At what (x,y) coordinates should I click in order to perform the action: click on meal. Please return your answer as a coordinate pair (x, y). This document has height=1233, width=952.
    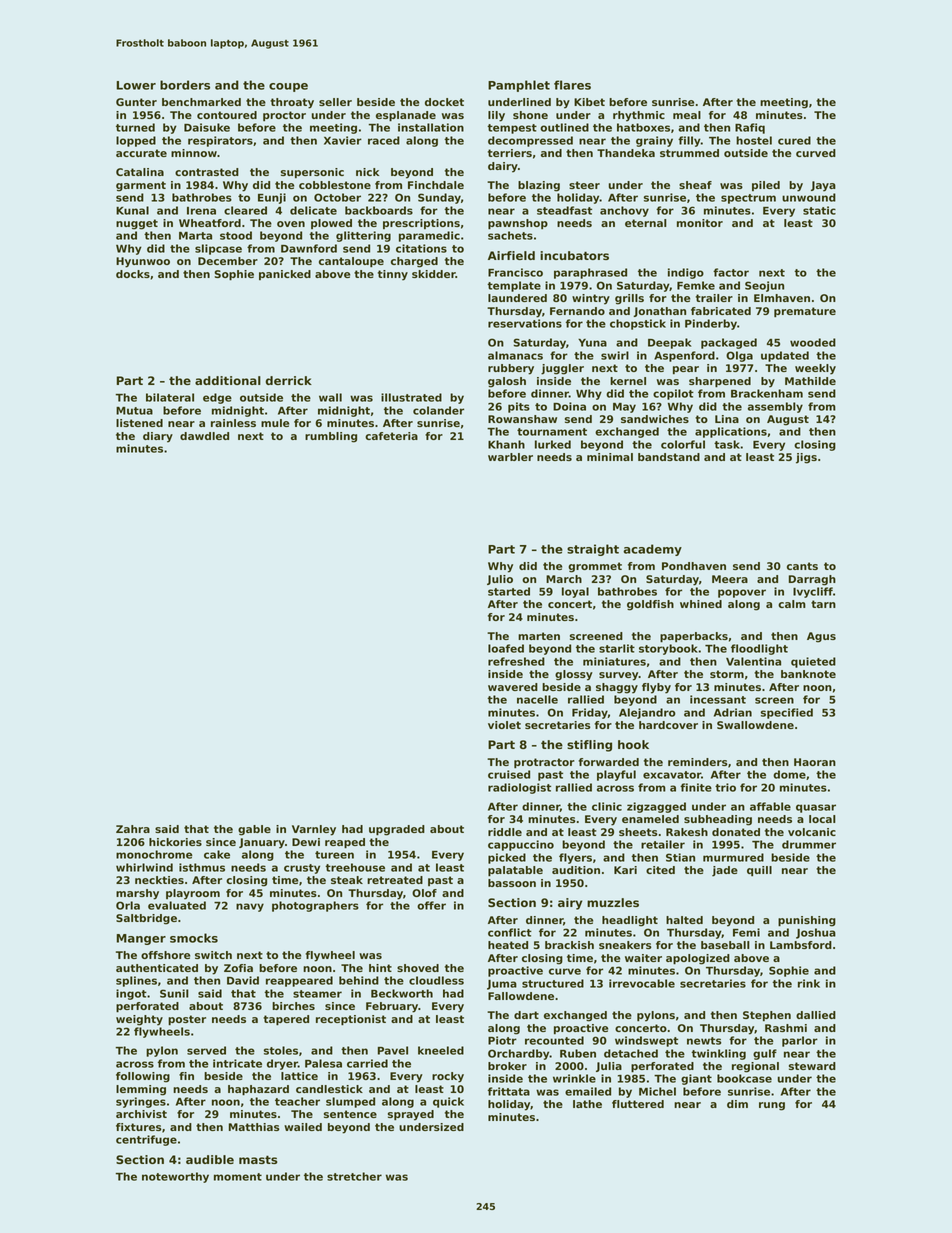
    Looking at the image, I should click on (687, 115).
